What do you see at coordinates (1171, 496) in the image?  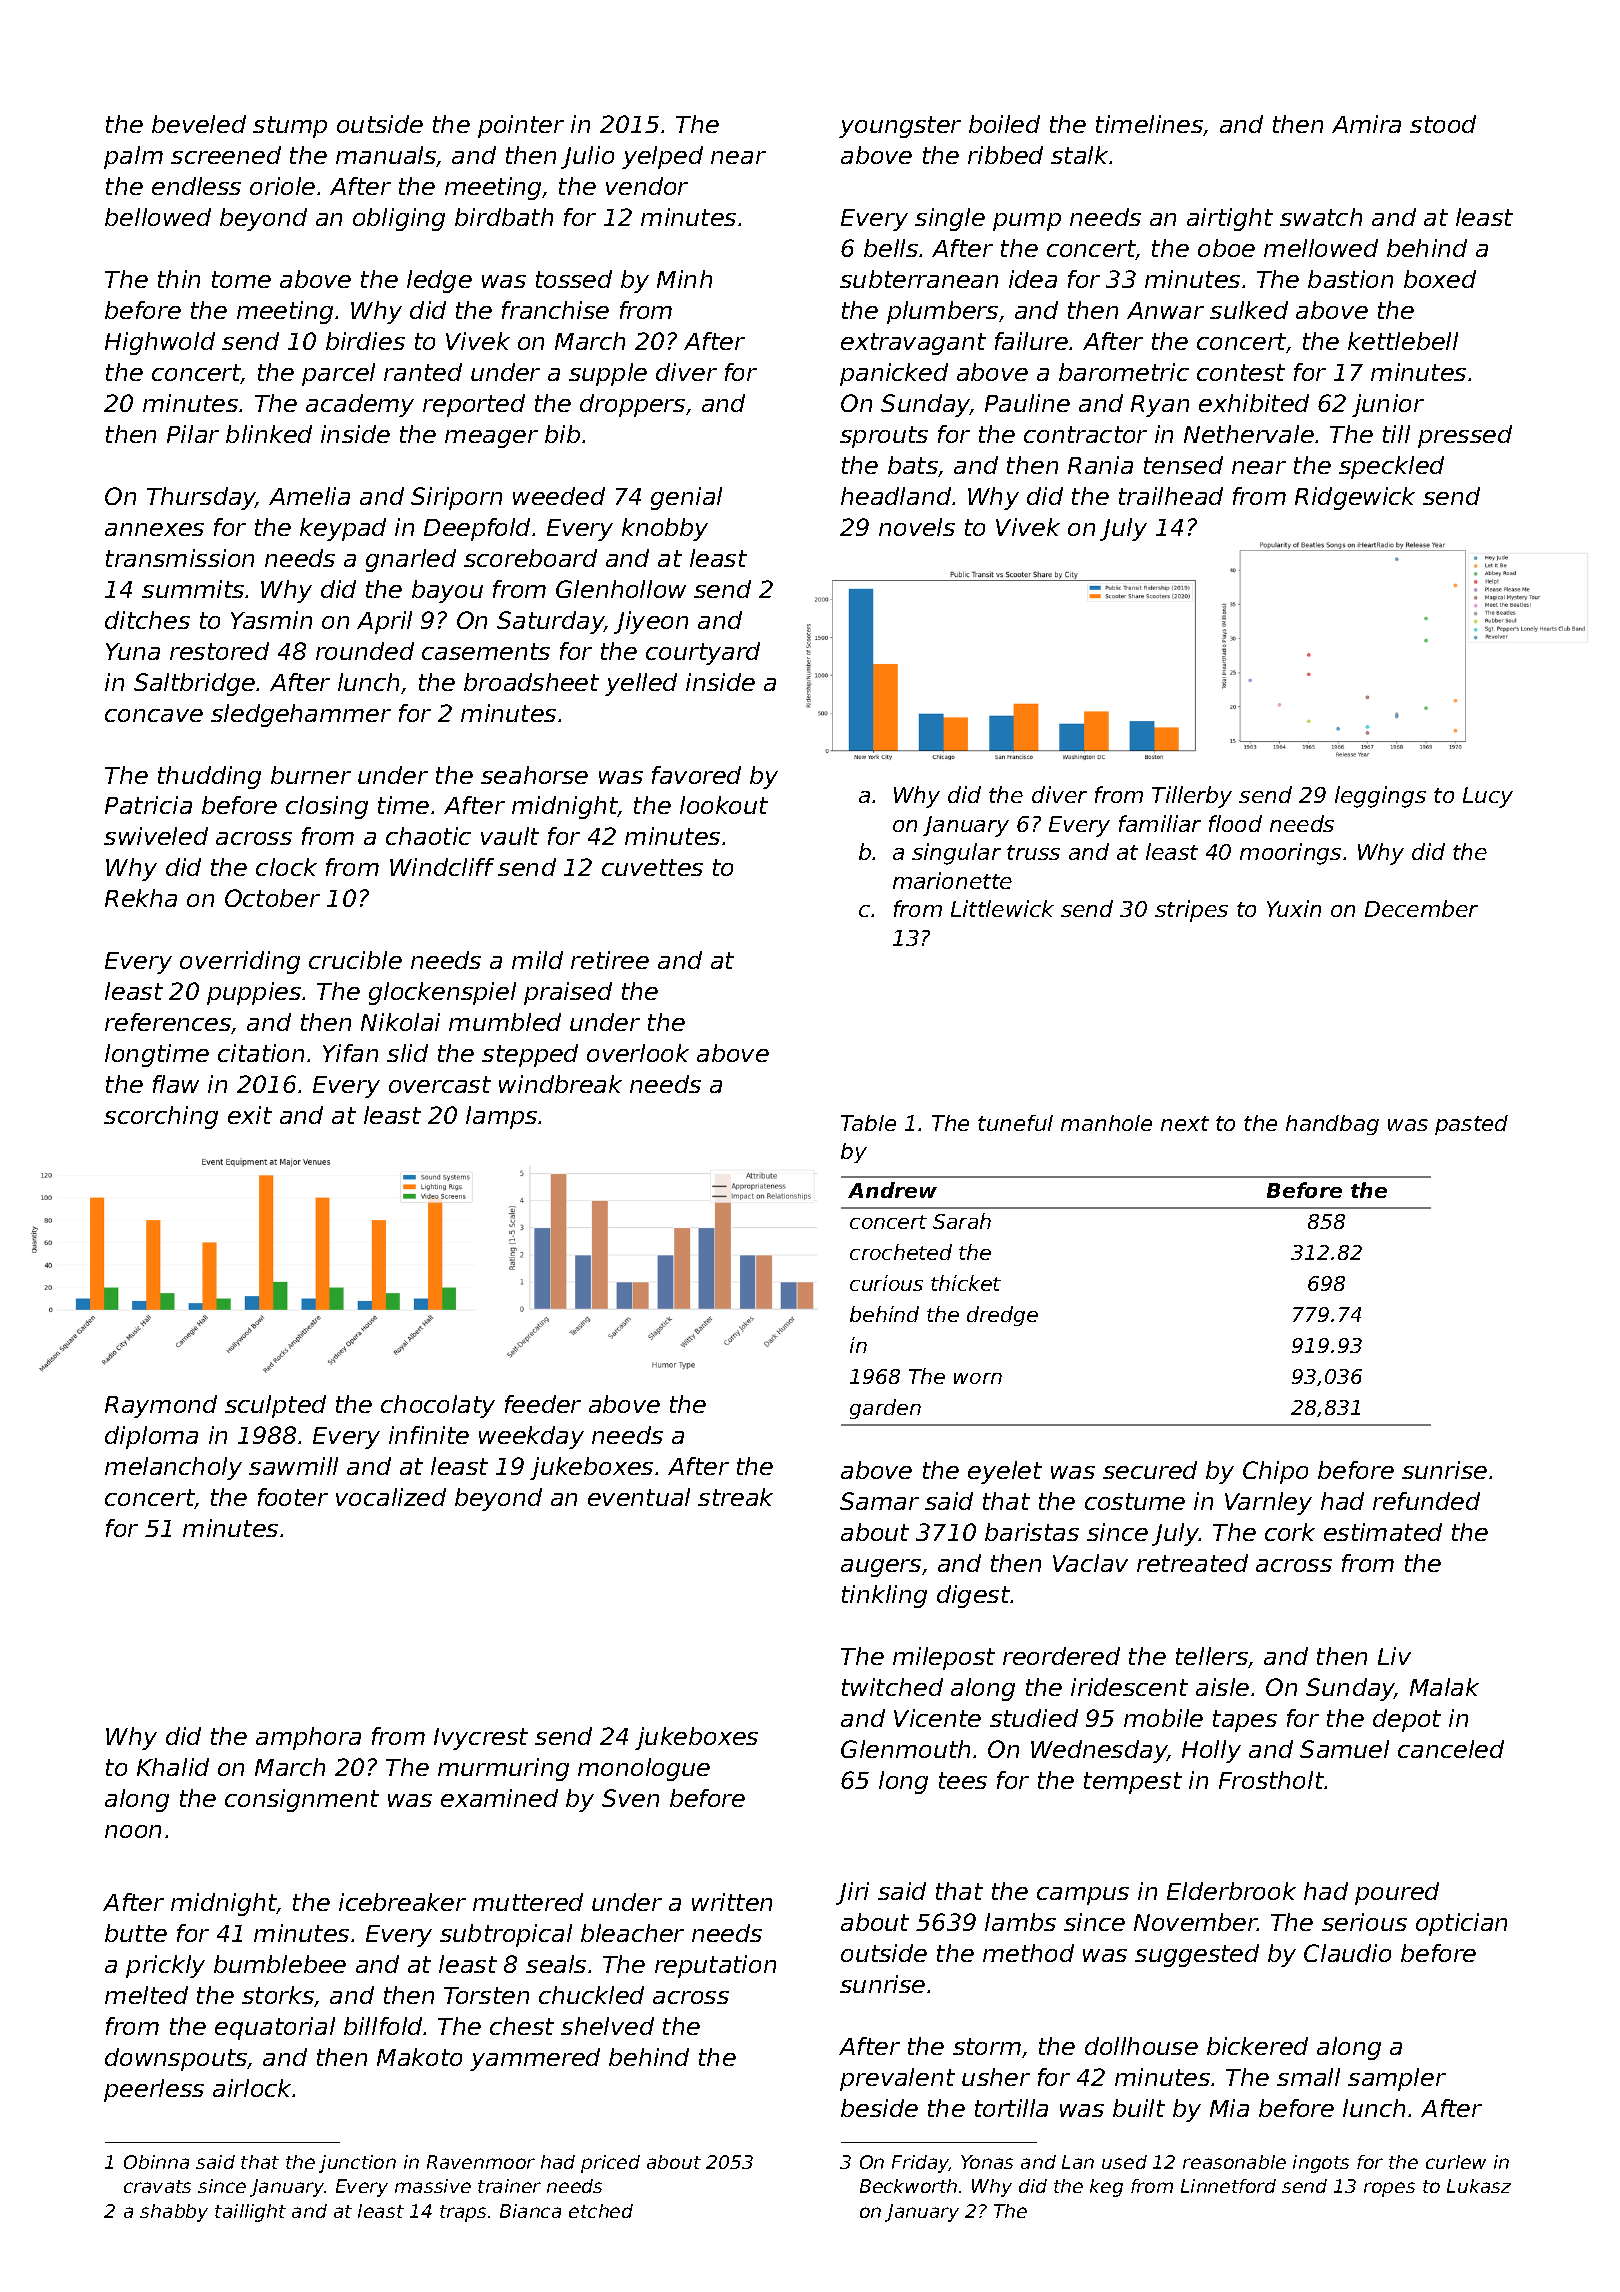 I see `trailhead` at bounding box center [1171, 496].
